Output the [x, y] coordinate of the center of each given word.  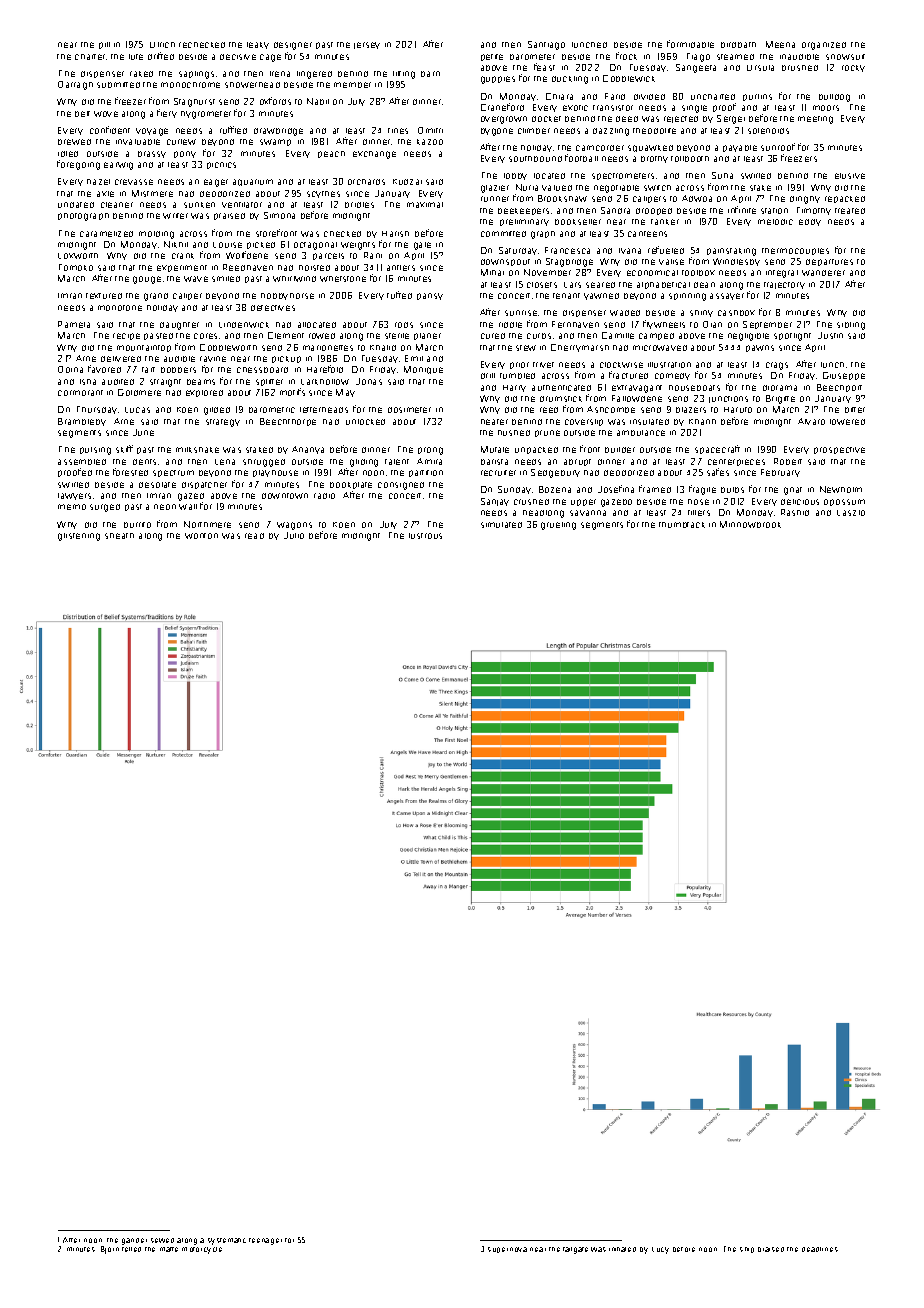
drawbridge [278, 132]
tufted [399, 295]
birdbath [738, 45]
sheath [119, 536]
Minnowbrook [750, 524]
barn [430, 74]
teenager [265, 1241]
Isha [88, 382]
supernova [507, 1250]
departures [829, 262]
